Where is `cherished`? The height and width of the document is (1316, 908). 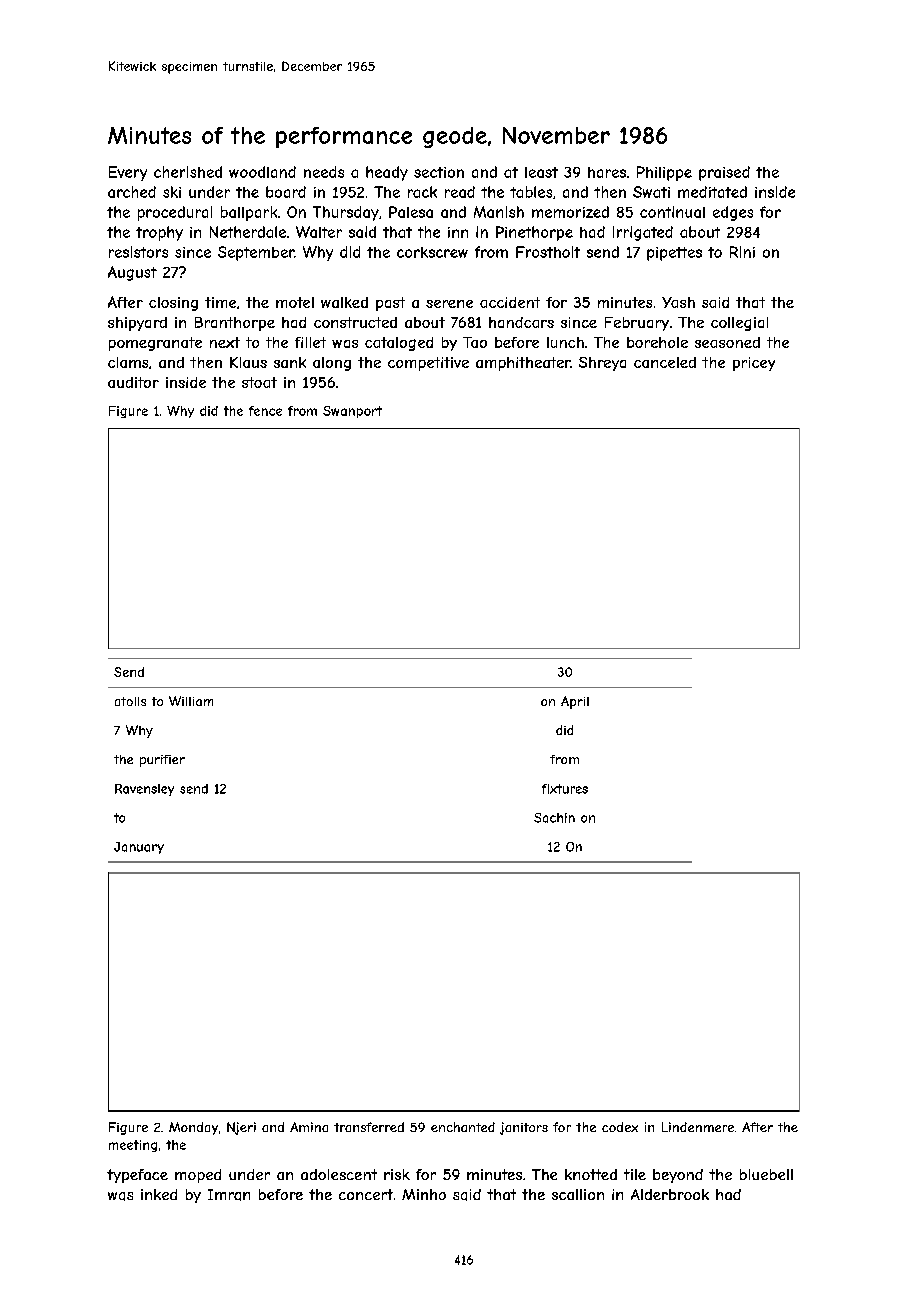
cherished is located at coordinates (188, 172).
